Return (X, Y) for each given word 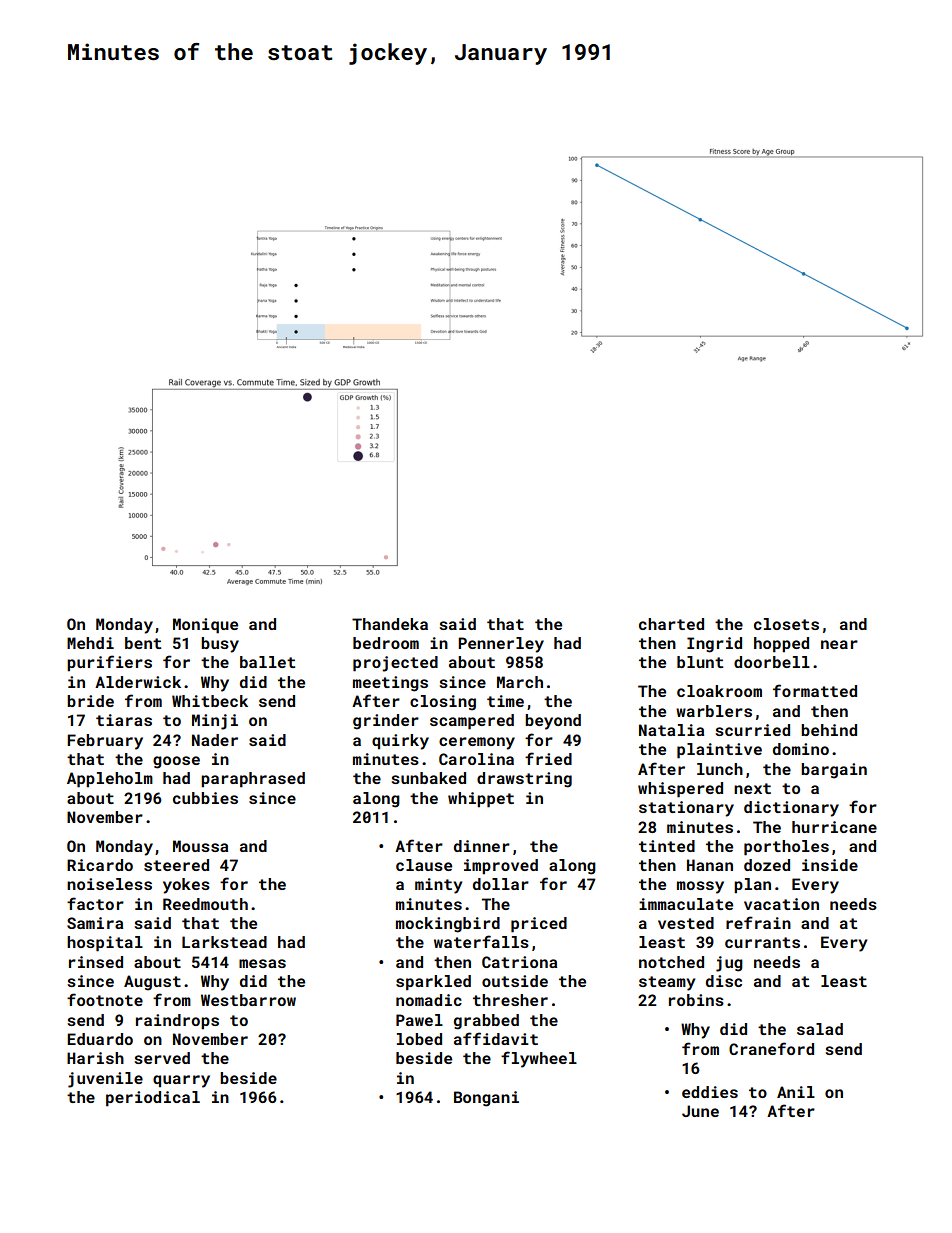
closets (786, 624)
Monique (205, 626)
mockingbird (448, 925)
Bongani (486, 1099)
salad (820, 1029)
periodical (153, 1099)
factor (95, 903)
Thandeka (390, 624)
